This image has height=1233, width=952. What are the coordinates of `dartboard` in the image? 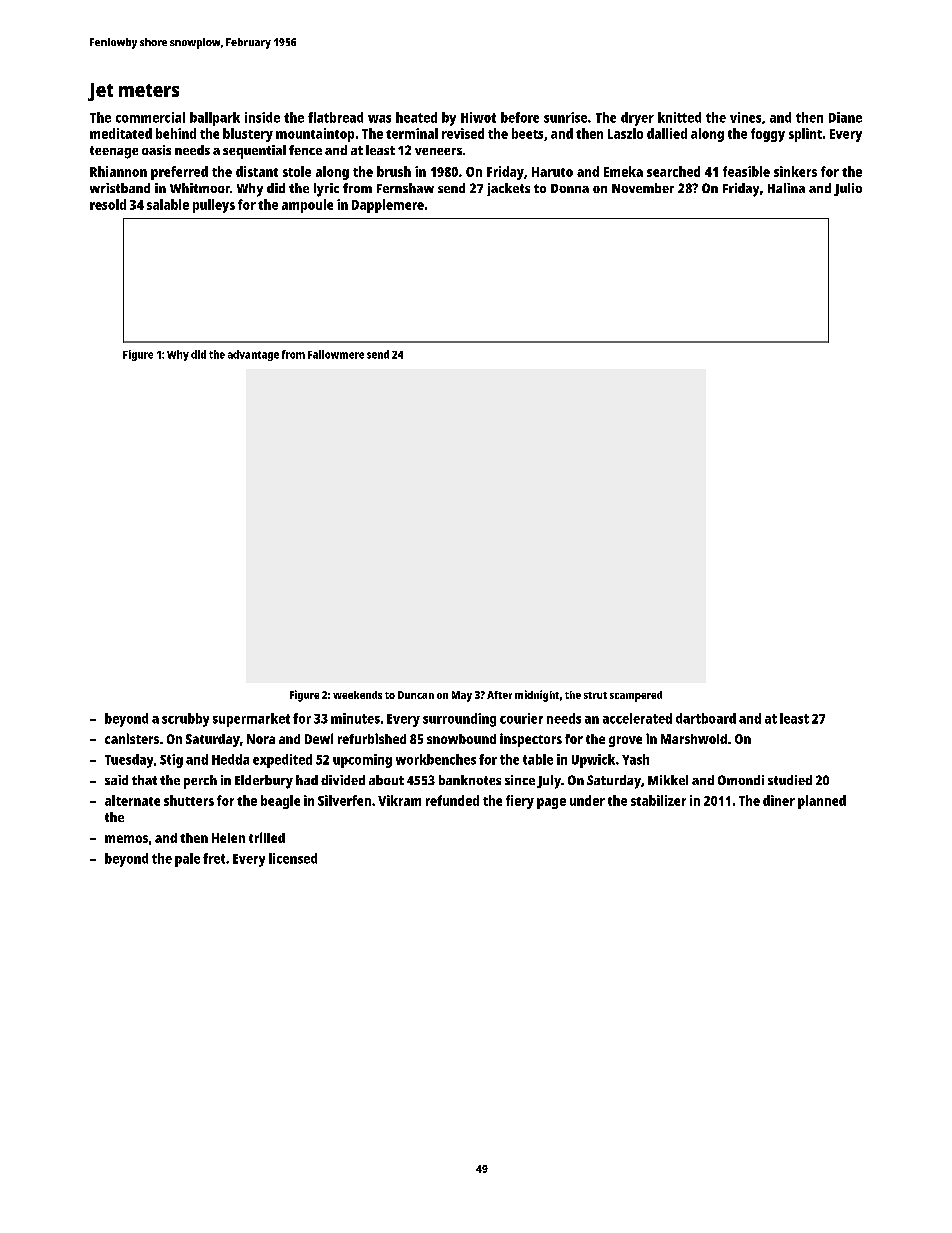 It's located at (706, 718).
